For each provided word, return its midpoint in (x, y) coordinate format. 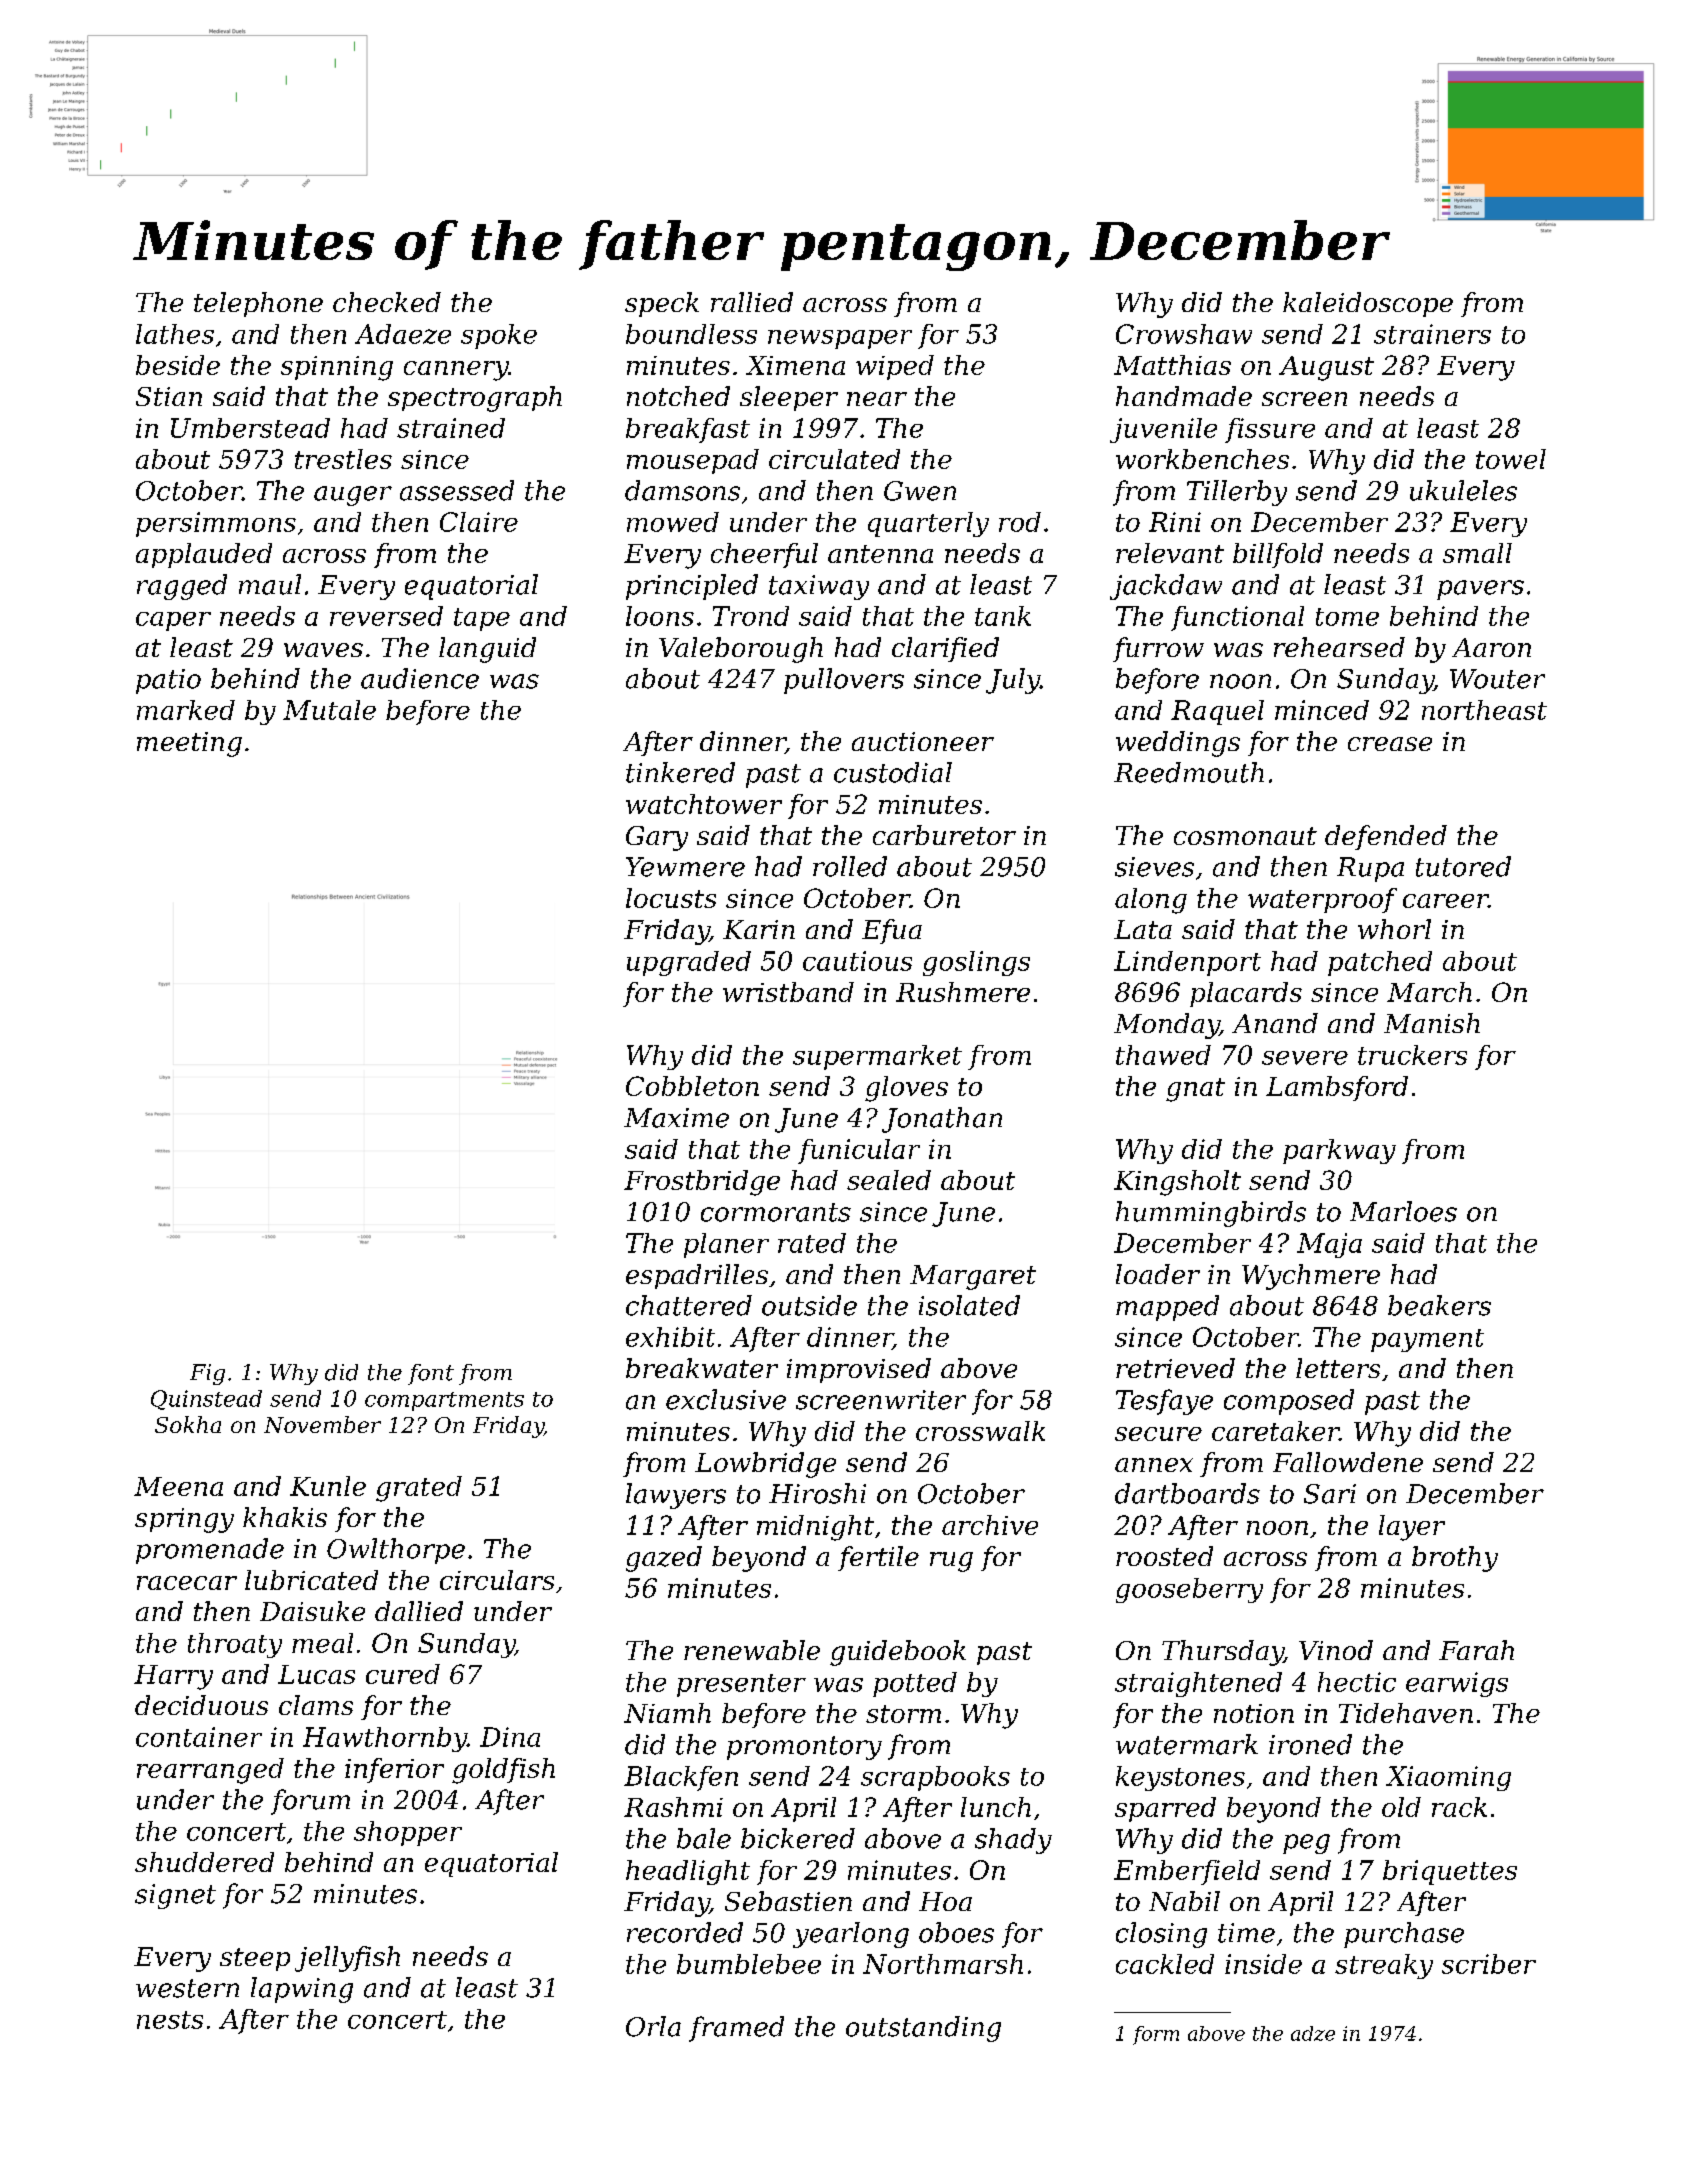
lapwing (302, 1990)
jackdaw (1166, 587)
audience (420, 678)
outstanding (923, 2029)
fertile (878, 1558)
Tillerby (1237, 493)
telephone (258, 304)
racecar (187, 1583)
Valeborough (741, 650)
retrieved (1175, 1368)
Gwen (920, 491)
